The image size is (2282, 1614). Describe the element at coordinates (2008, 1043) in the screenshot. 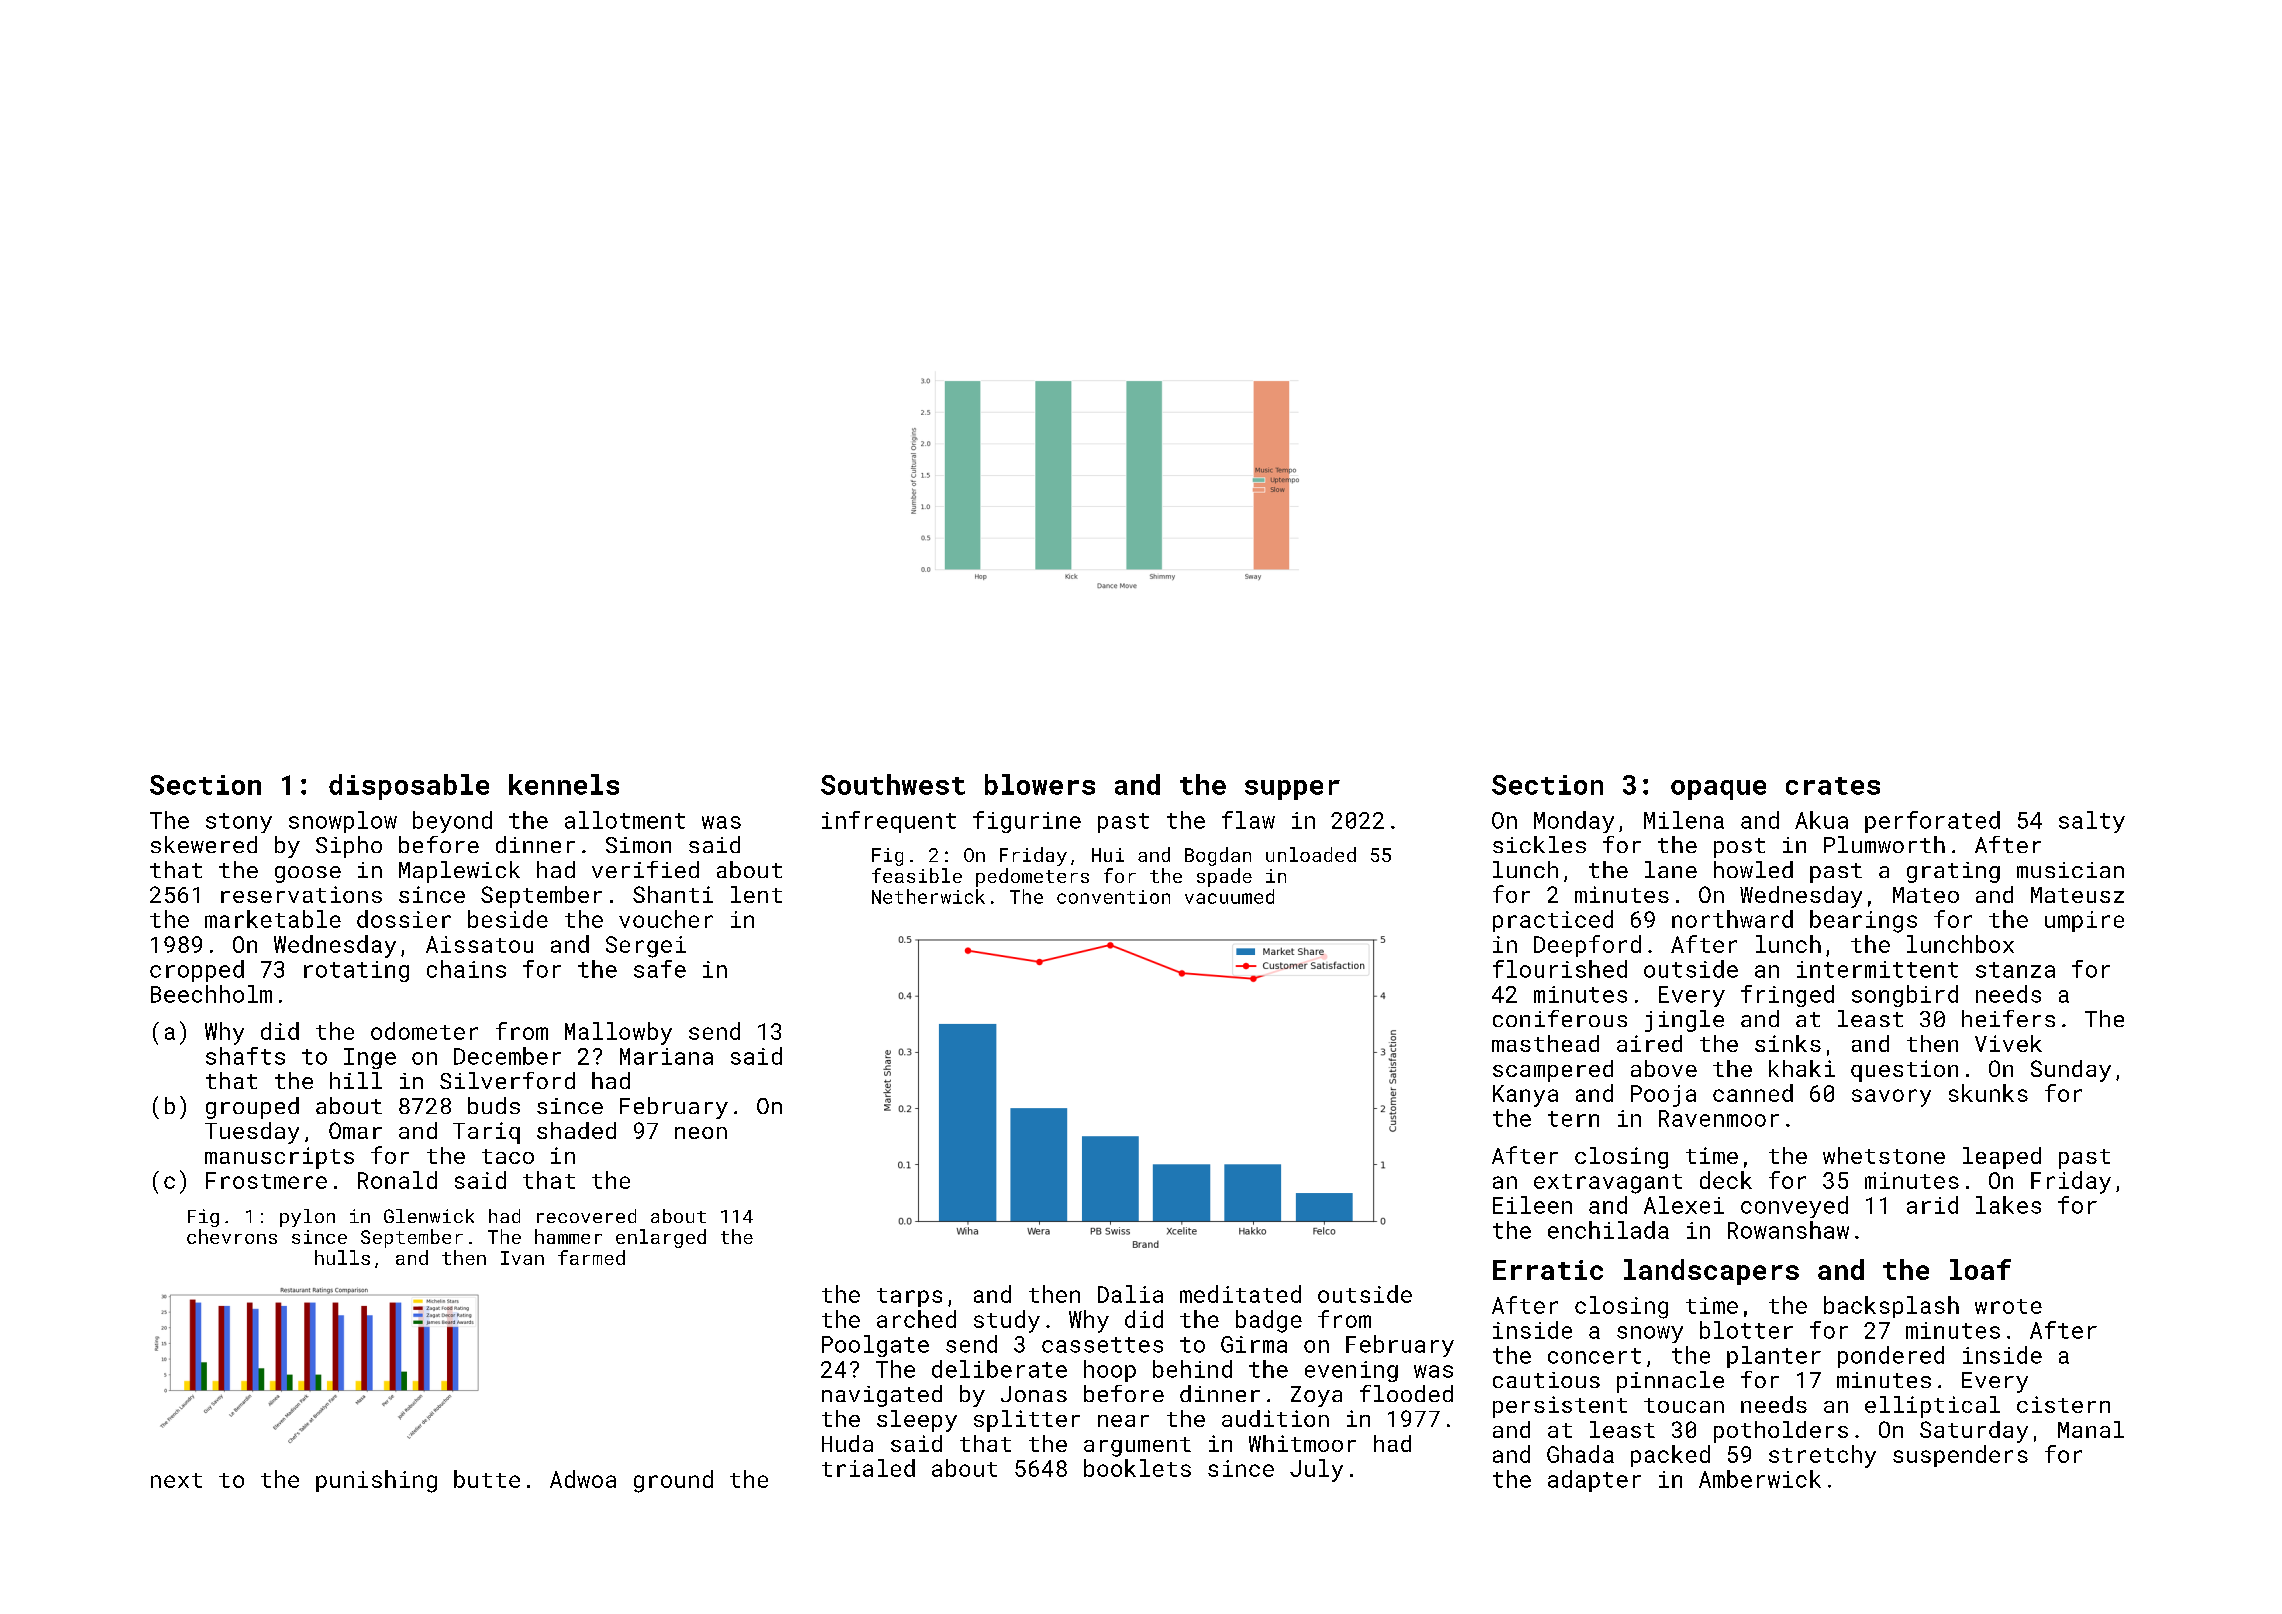

I see `Vivek` at that location.
